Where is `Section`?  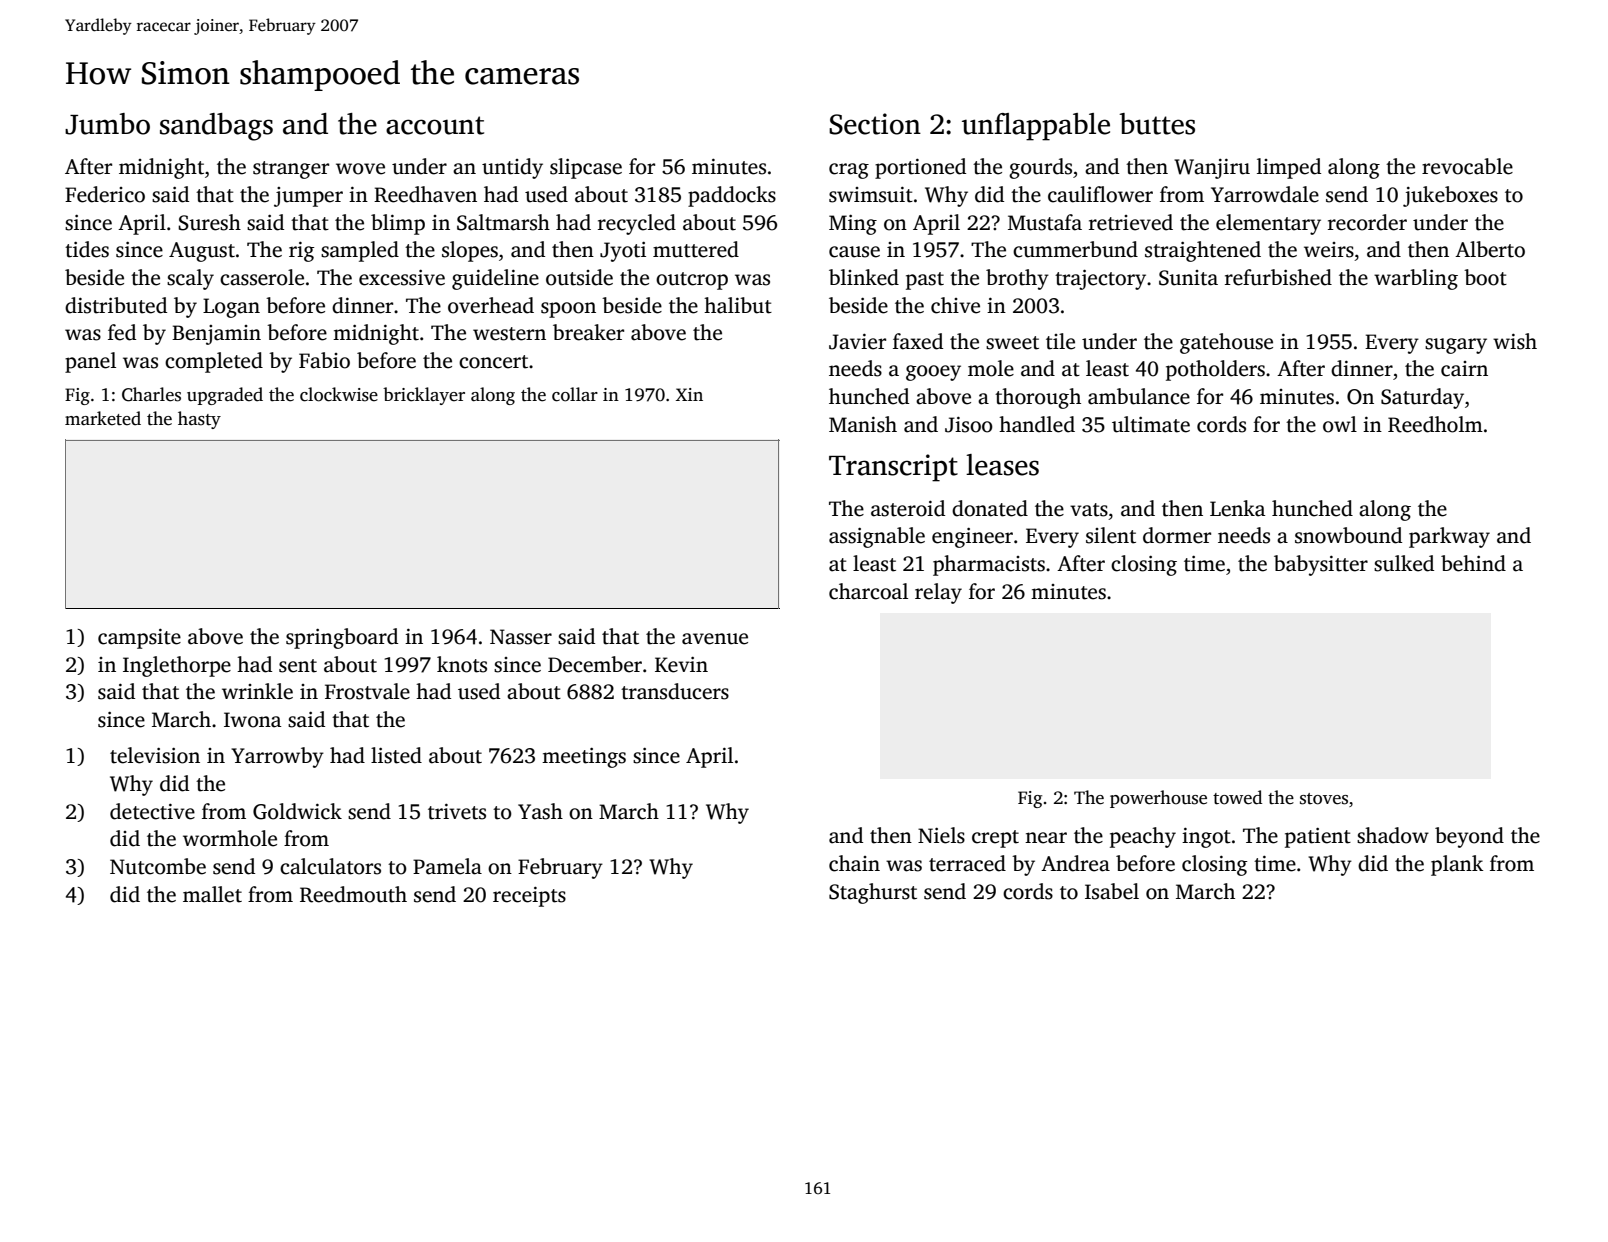 Section is located at coordinates (875, 124).
